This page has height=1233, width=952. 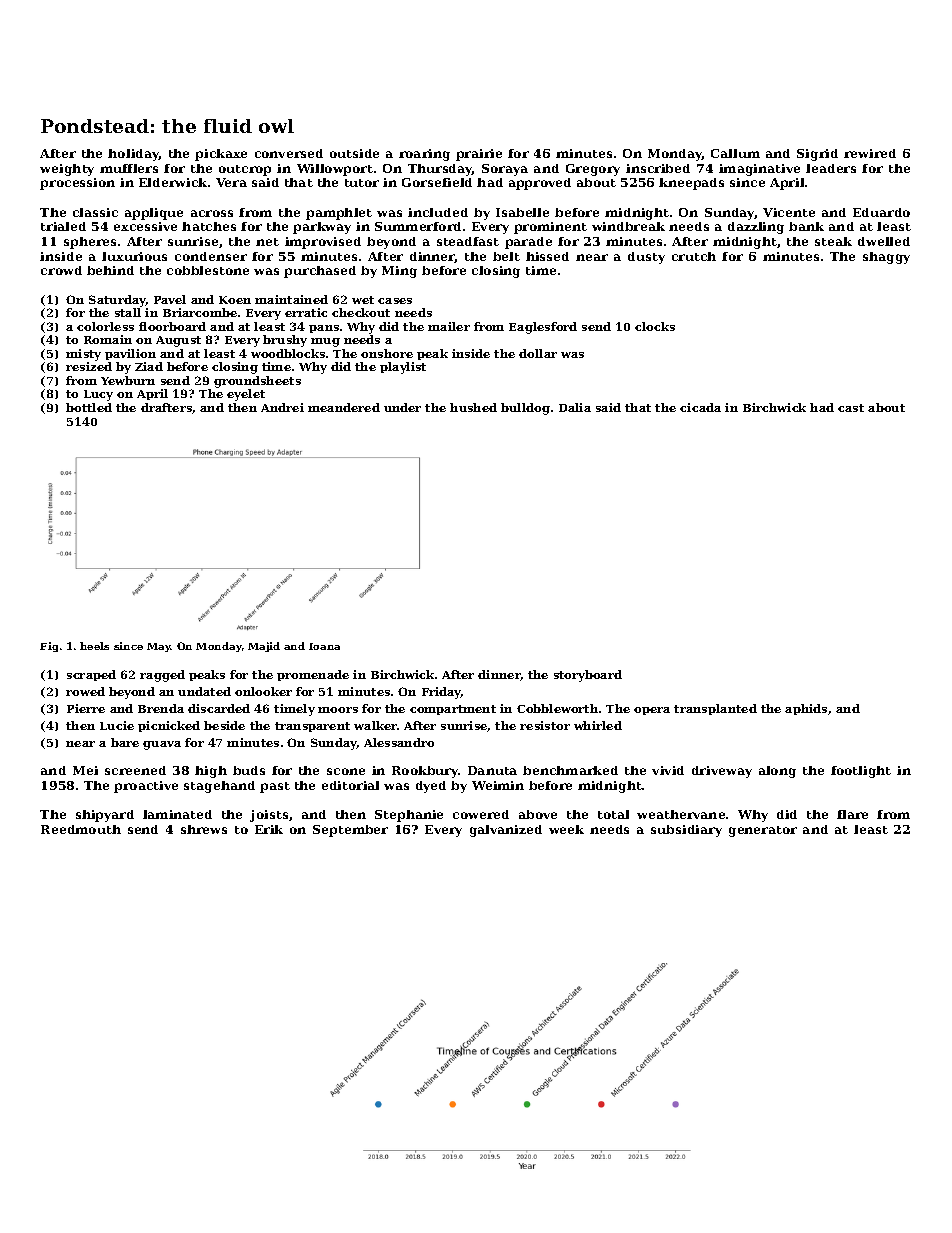 I want to click on Majid, so click(x=264, y=647).
